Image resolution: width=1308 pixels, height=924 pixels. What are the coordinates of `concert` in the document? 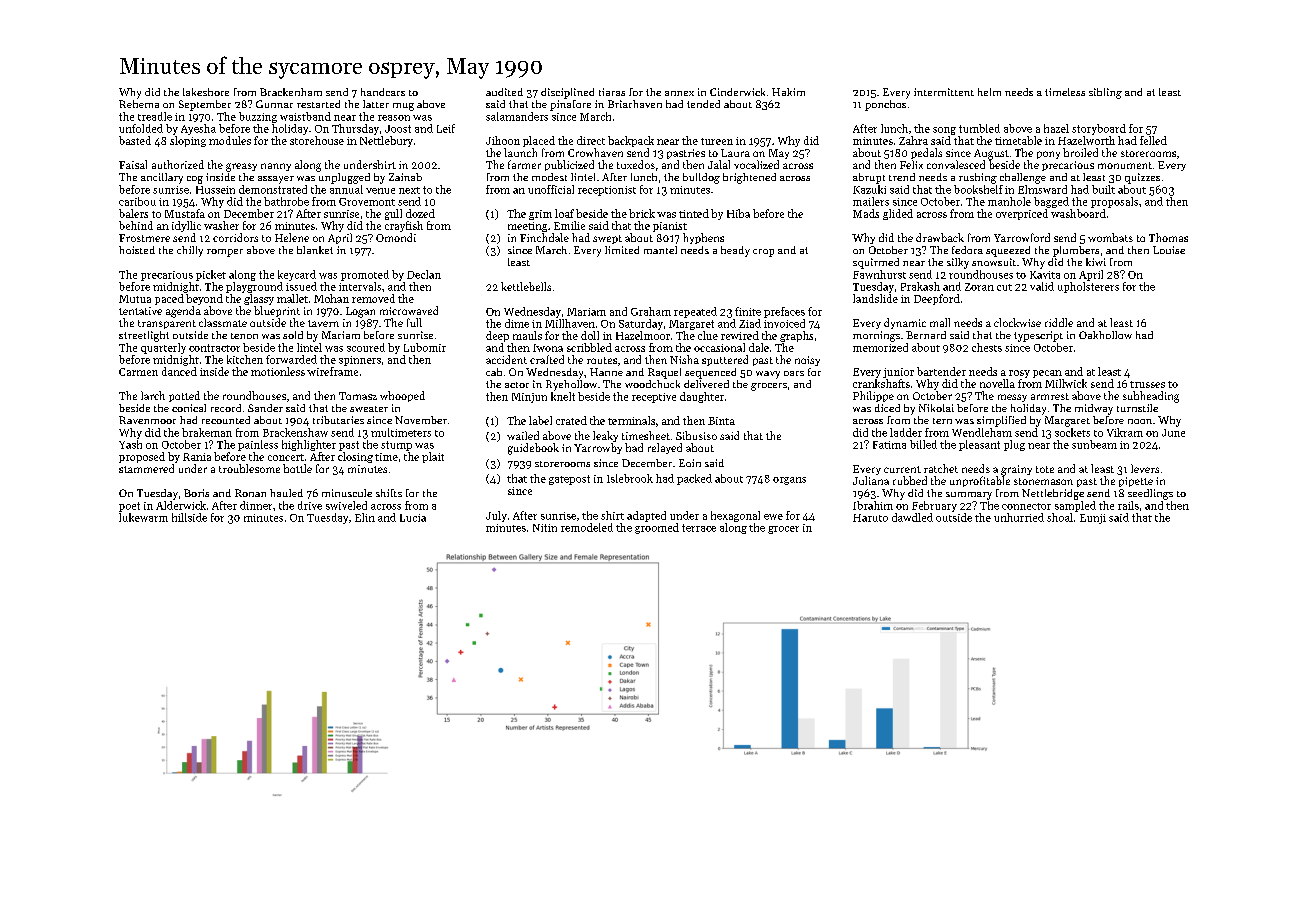 It's located at (286, 457).
